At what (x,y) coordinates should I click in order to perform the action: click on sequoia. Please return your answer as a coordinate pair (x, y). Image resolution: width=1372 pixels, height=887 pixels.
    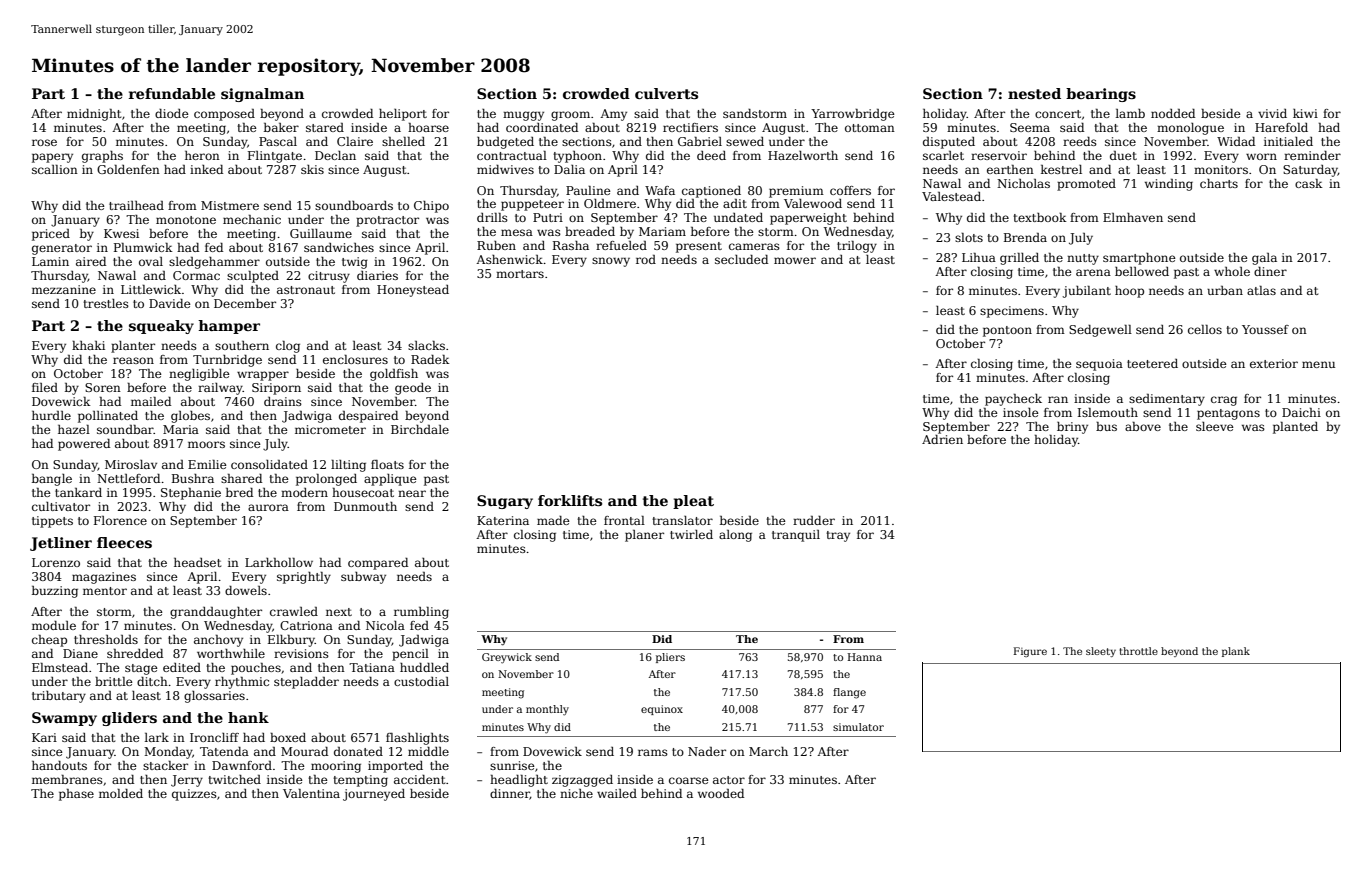
    Looking at the image, I should click on (1099, 365).
